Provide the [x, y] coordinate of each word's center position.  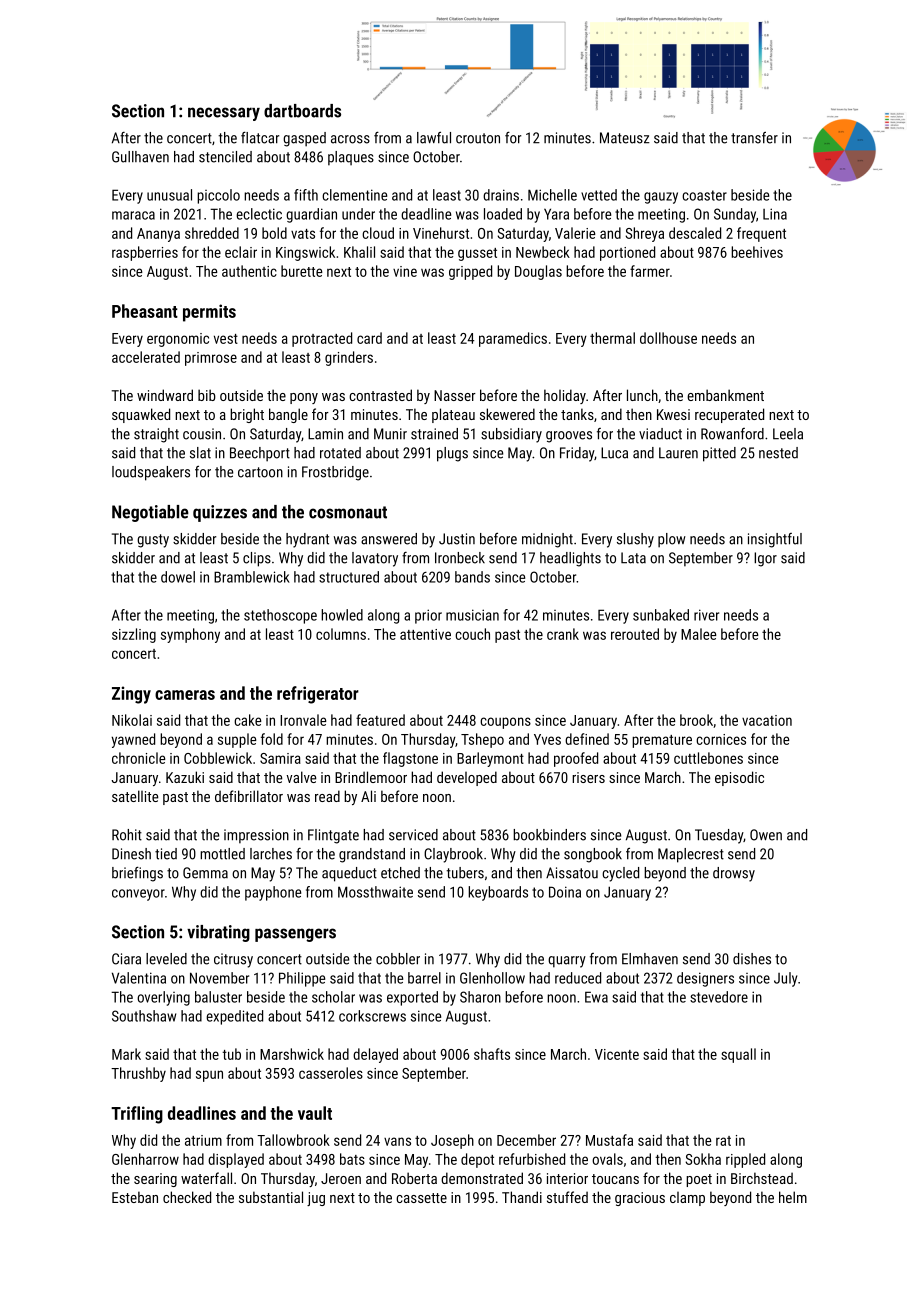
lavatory [375, 559]
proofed [576, 759]
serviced [413, 835]
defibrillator [249, 796]
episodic [739, 778]
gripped [470, 272]
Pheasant [145, 311]
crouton [478, 138]
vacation [767, 720]
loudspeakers [151, 473]
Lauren [678, 453]
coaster [704, 195]
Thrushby [138, 1074]
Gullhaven [140, 157]
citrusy [233, 960]
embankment [725, 395]
